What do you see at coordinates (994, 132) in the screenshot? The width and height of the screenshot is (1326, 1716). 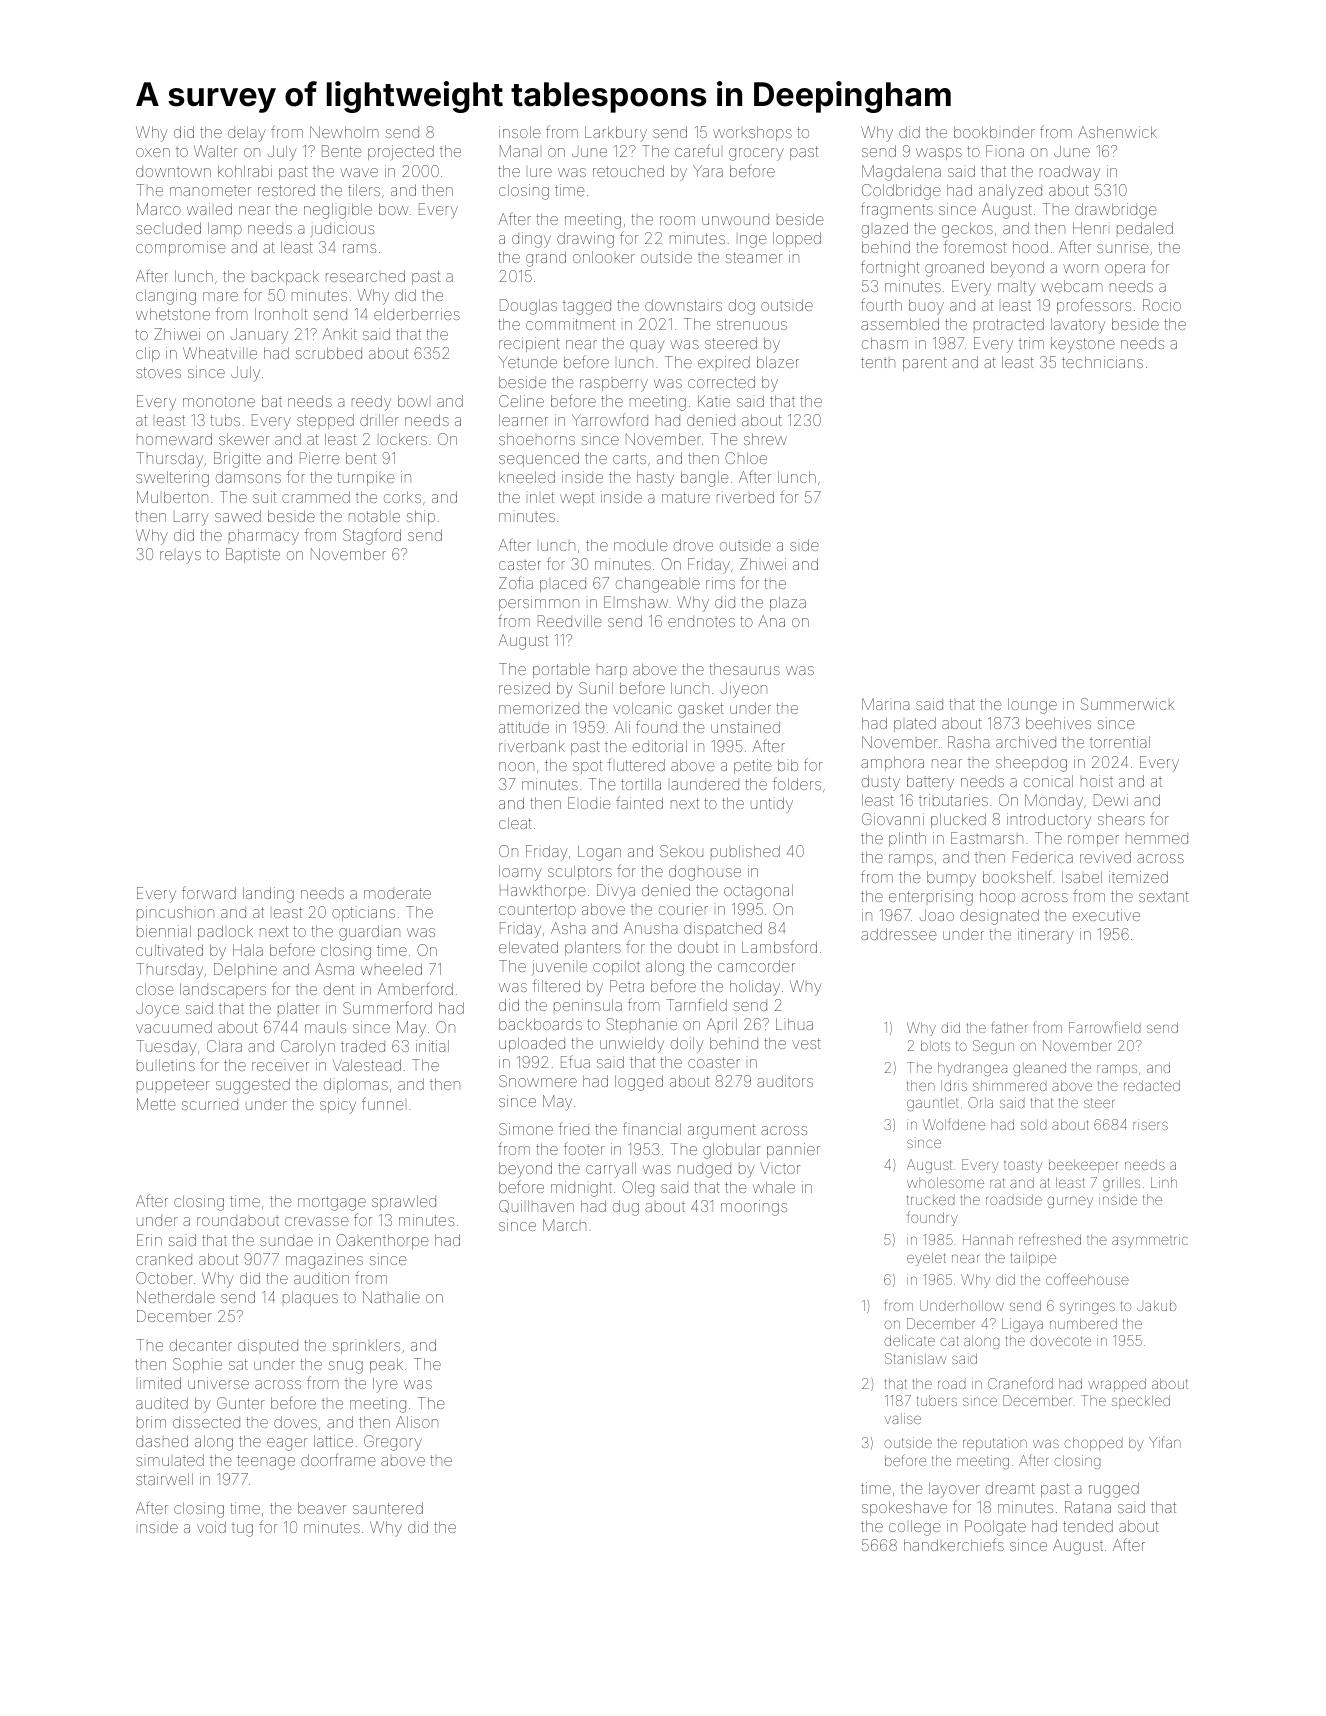 I see `bookbinder` at bounding box center [994, 132].
